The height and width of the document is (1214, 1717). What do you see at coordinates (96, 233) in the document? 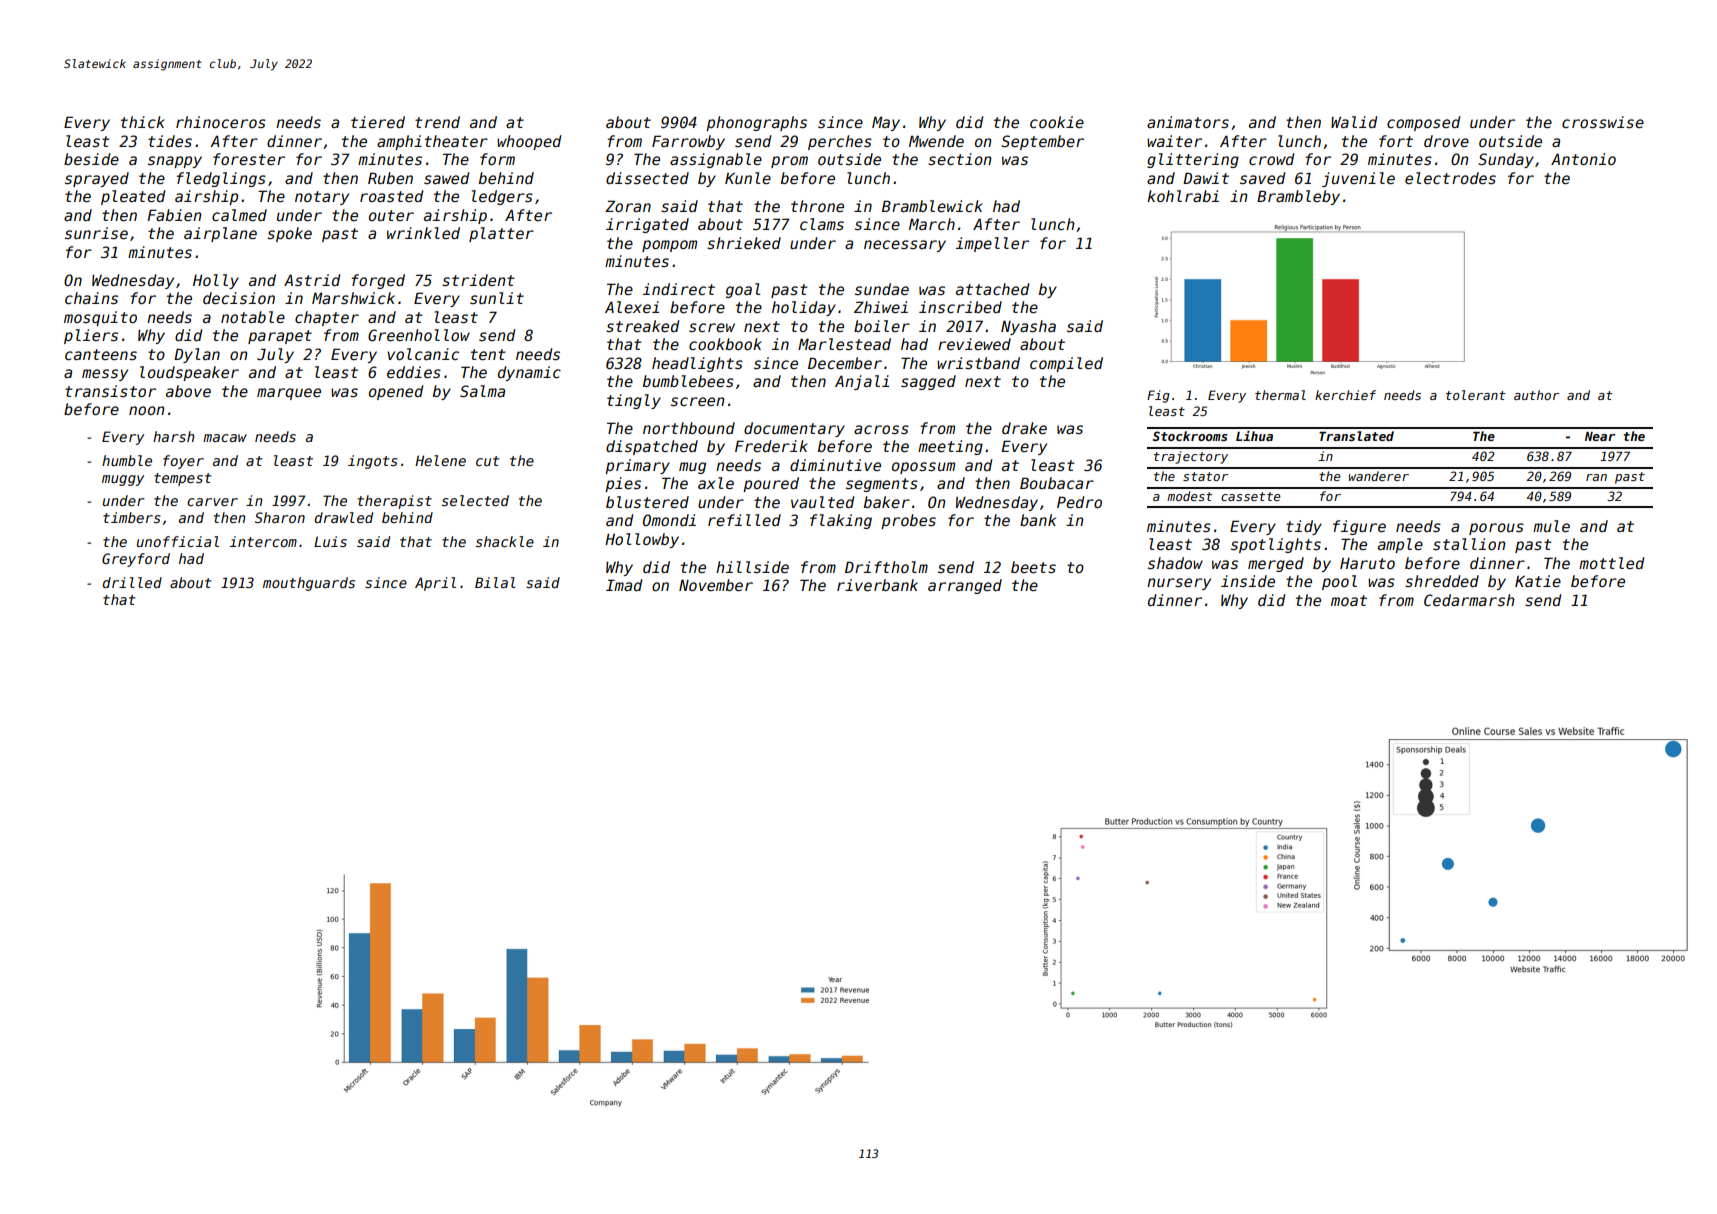
I see `sunrise` at bounding box center [96, 233].
